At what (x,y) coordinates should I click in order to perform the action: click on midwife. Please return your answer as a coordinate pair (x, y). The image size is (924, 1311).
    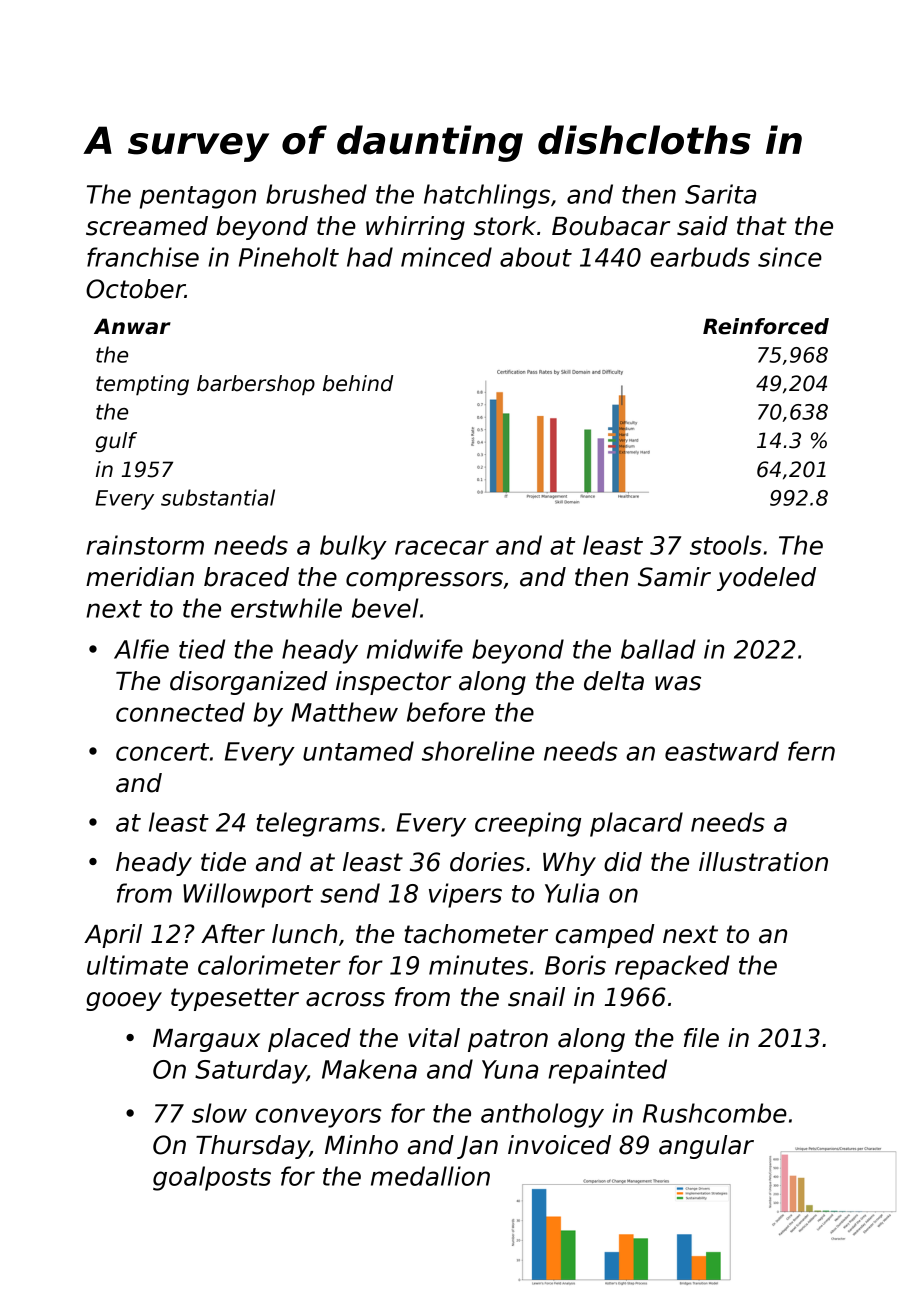
    Looking at the image, I should click on (415, 649).
